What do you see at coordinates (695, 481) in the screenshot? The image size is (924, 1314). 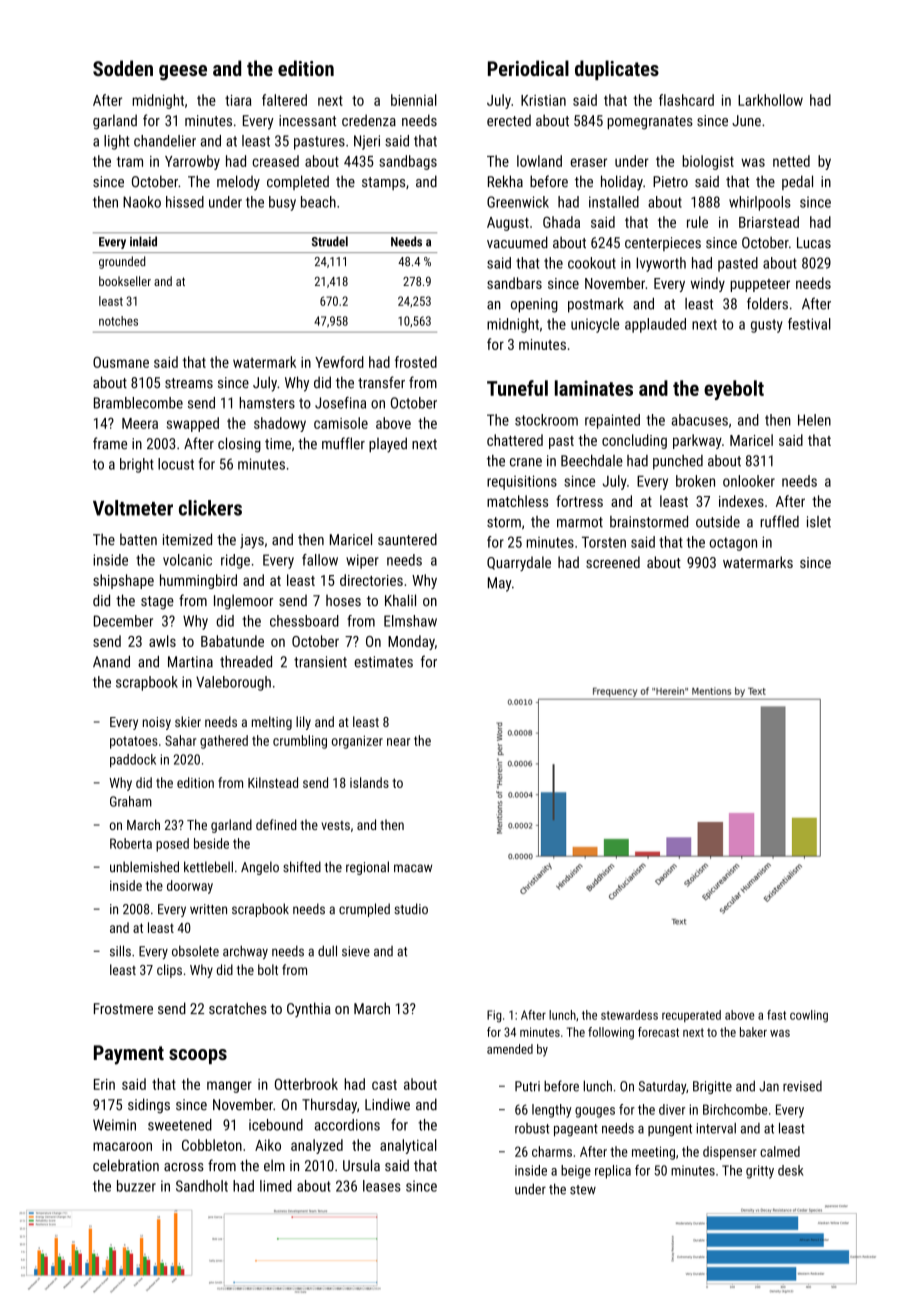 I see `broken` at bounding box center [695, 481].
